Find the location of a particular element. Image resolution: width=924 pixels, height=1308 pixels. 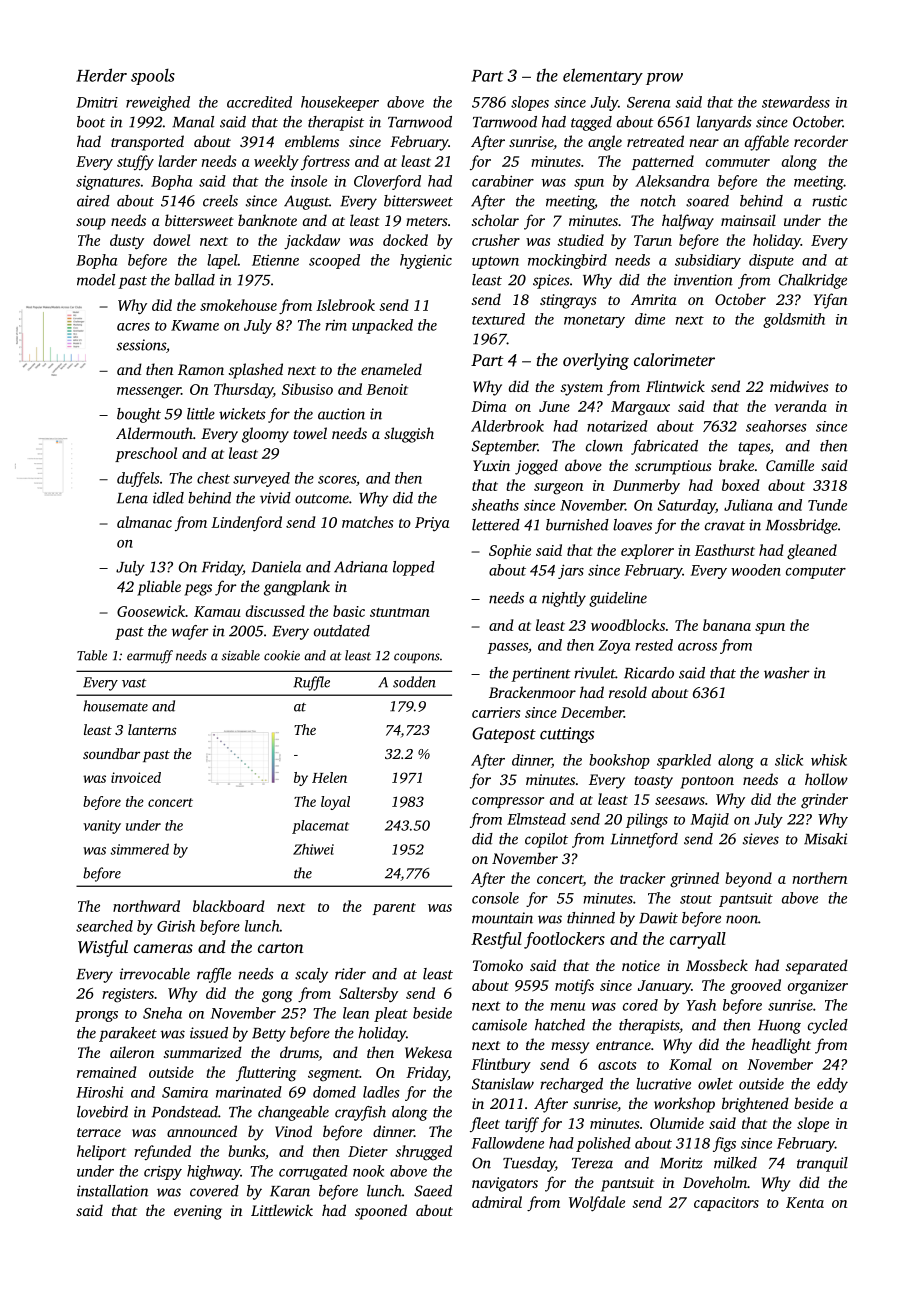

spooned is located at coordinates (381, 1212).
